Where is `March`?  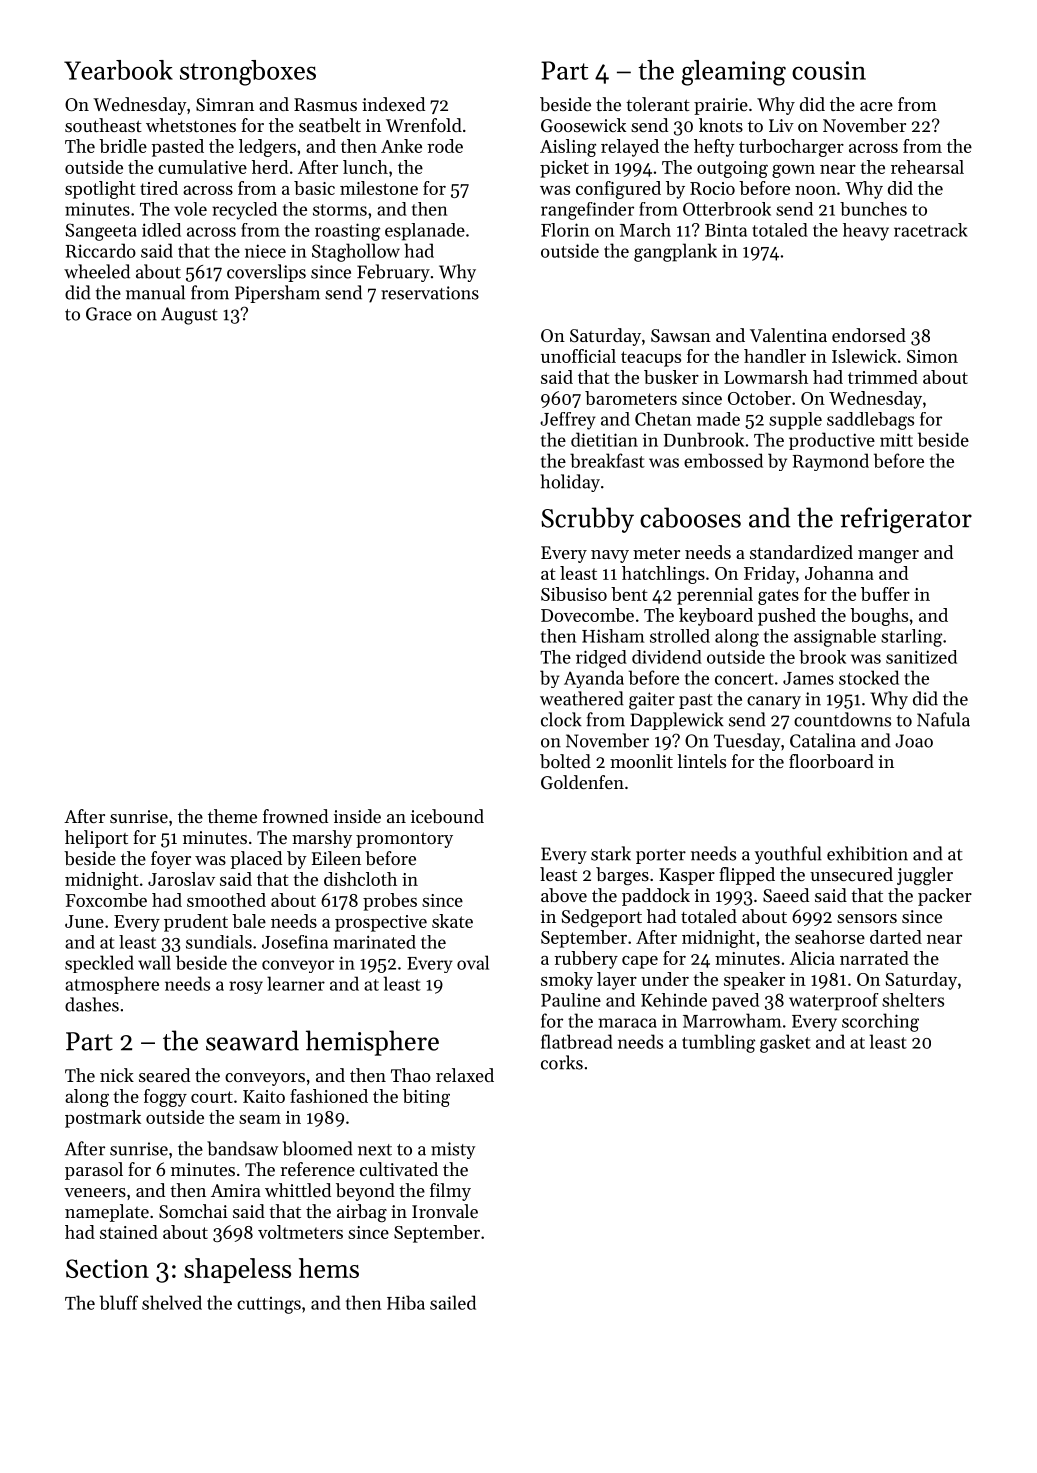 March is located at coordinates (645, 230).
